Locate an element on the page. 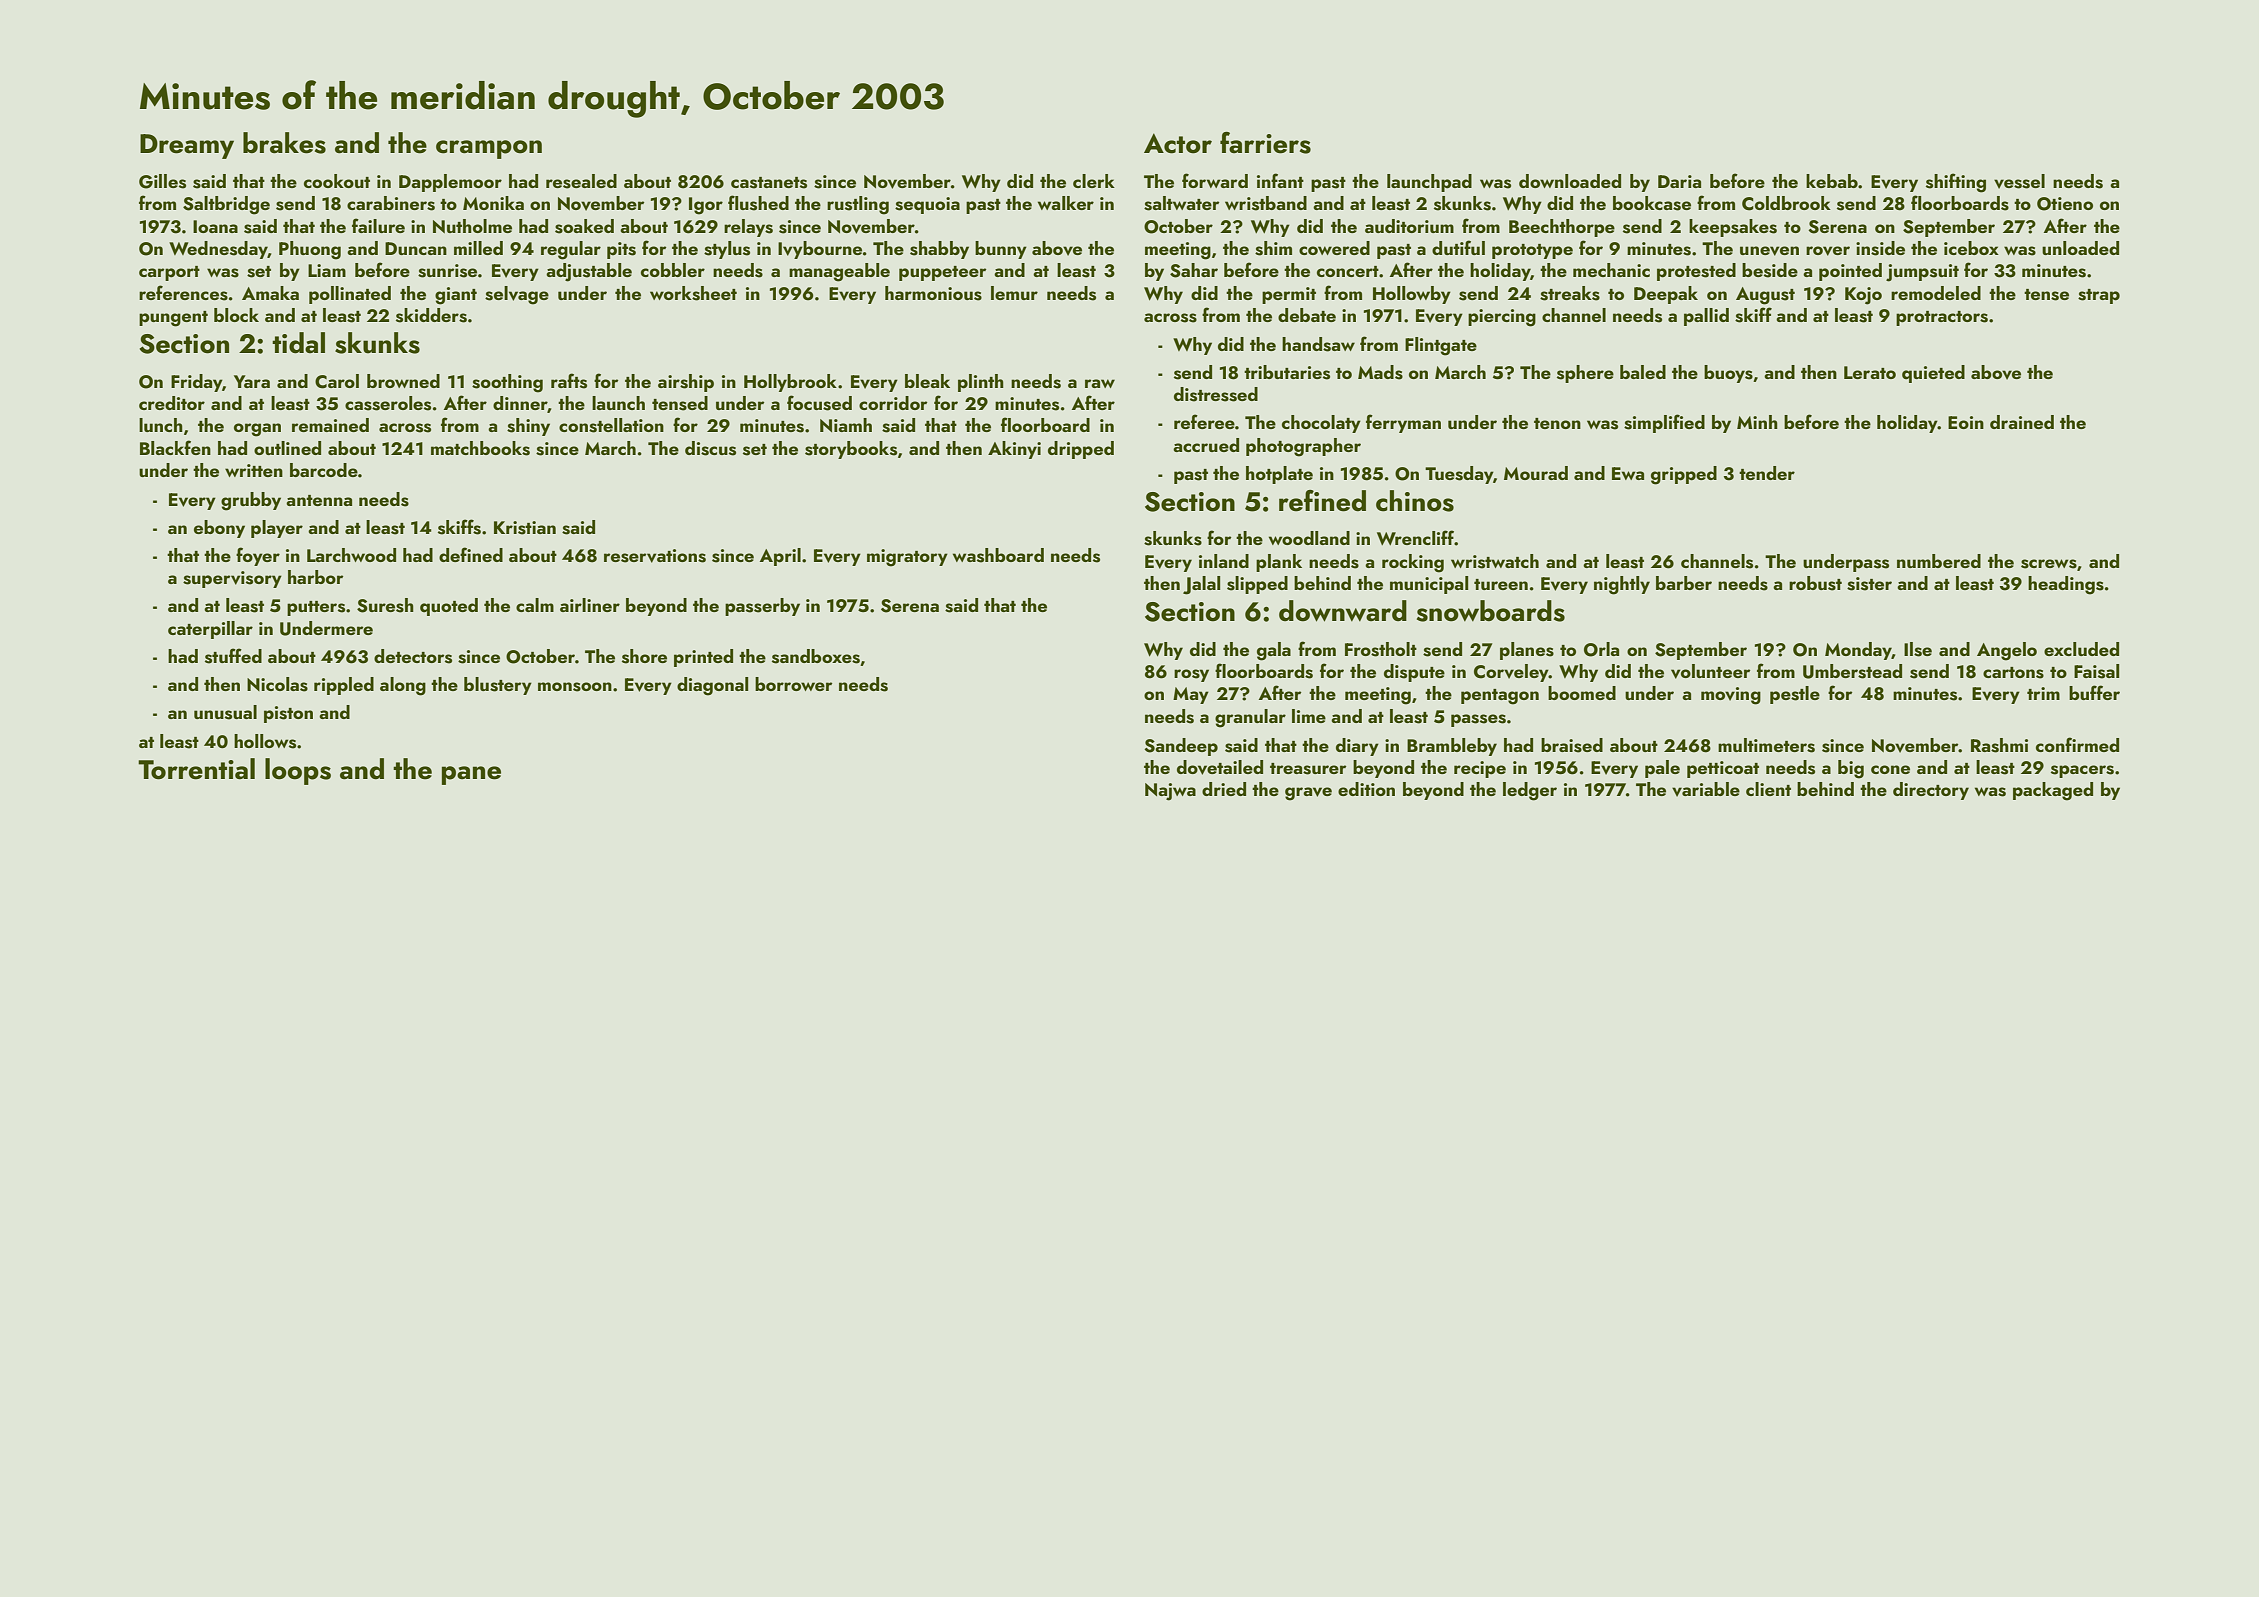 Image resolution: width=2259 pixels, height=1597 pixels. brakes is located at coordinates (284, 143).
